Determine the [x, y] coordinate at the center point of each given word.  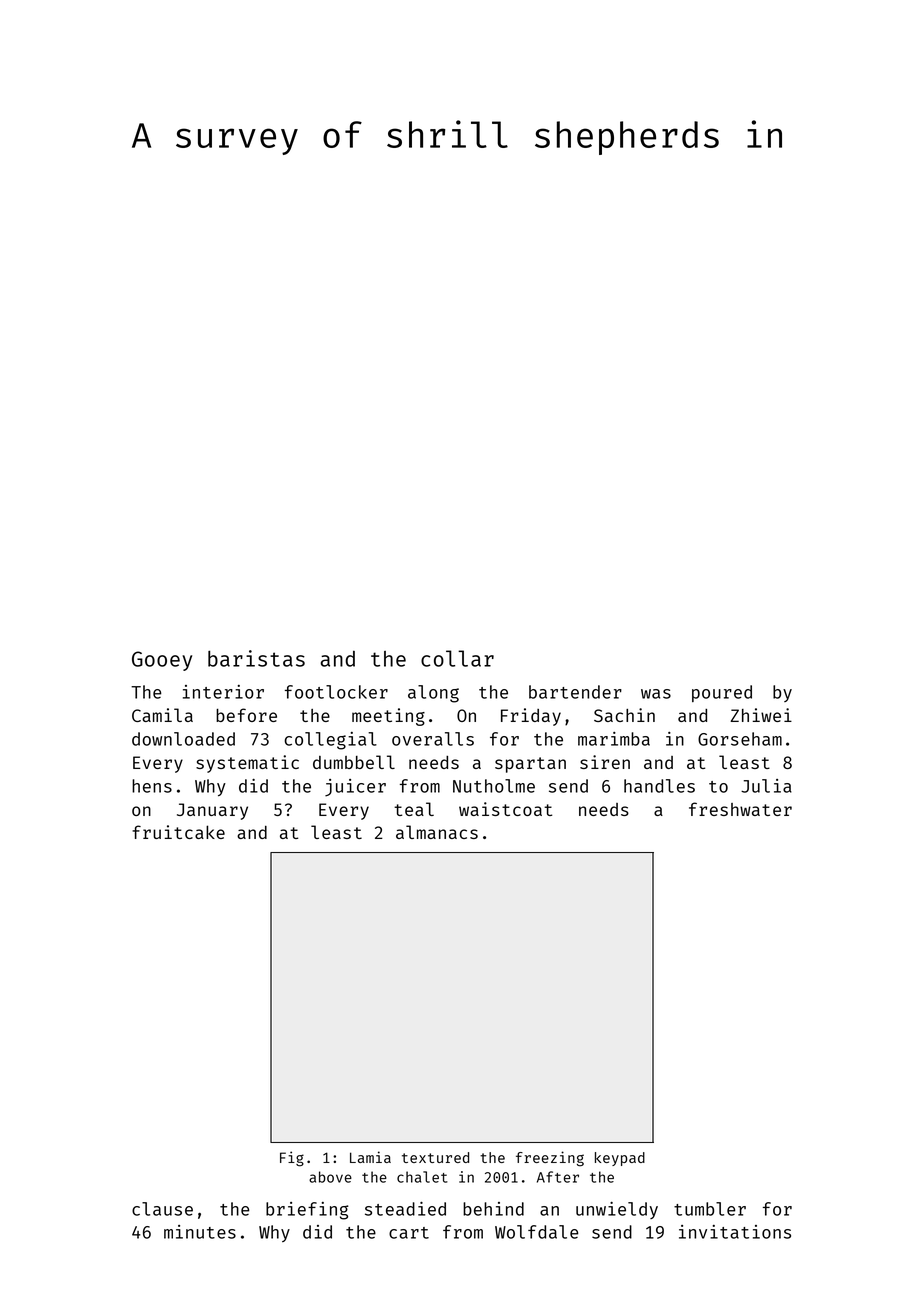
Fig [292, 1159]
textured [435, 1157]
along [433, 694]
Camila [162, 715]
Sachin [624, 715]
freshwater [740, 809]
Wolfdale [537, 1232]
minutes [200, 1232]
